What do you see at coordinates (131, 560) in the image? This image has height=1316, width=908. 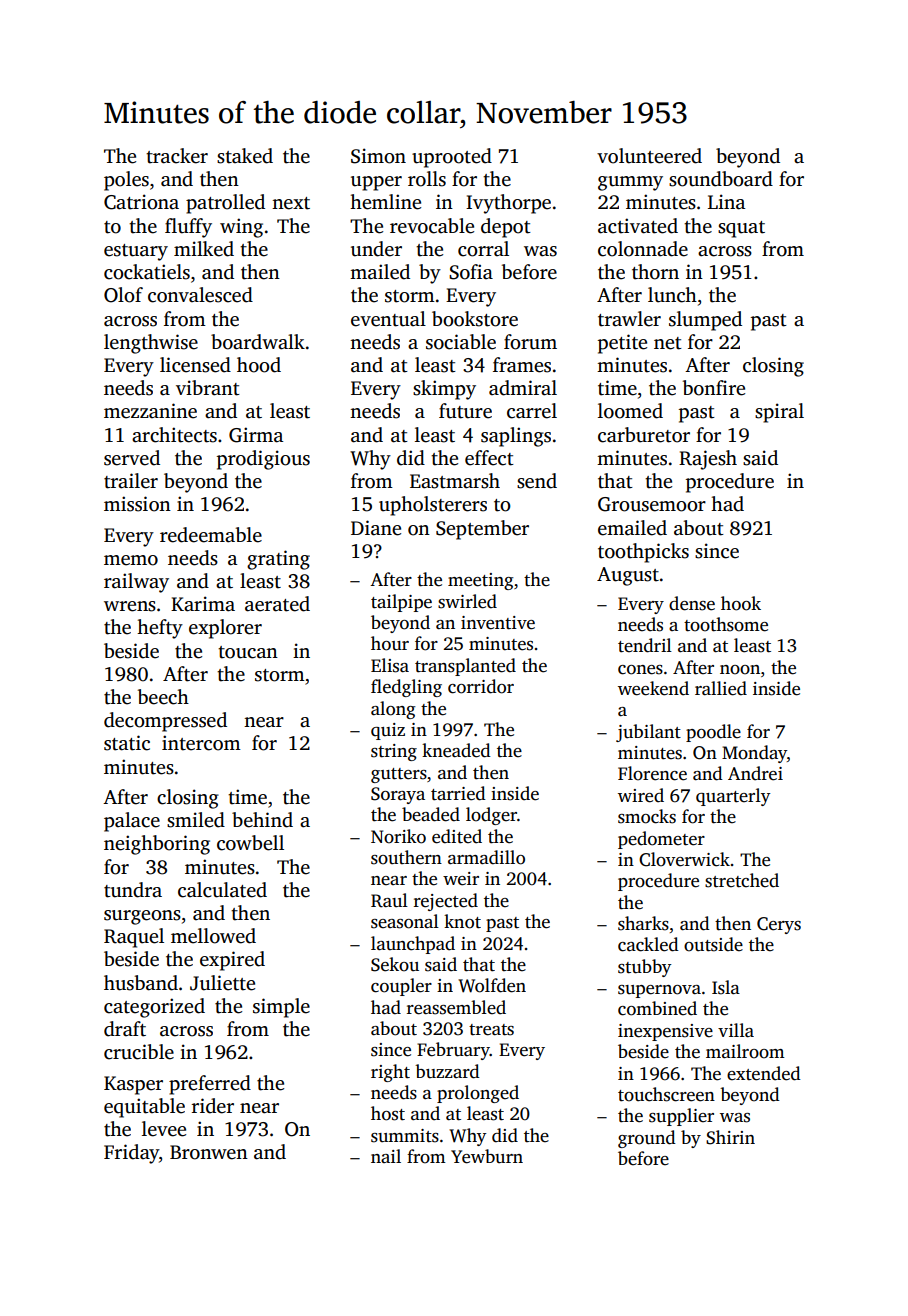 I see `memo` at bounding box center [131, 560].
